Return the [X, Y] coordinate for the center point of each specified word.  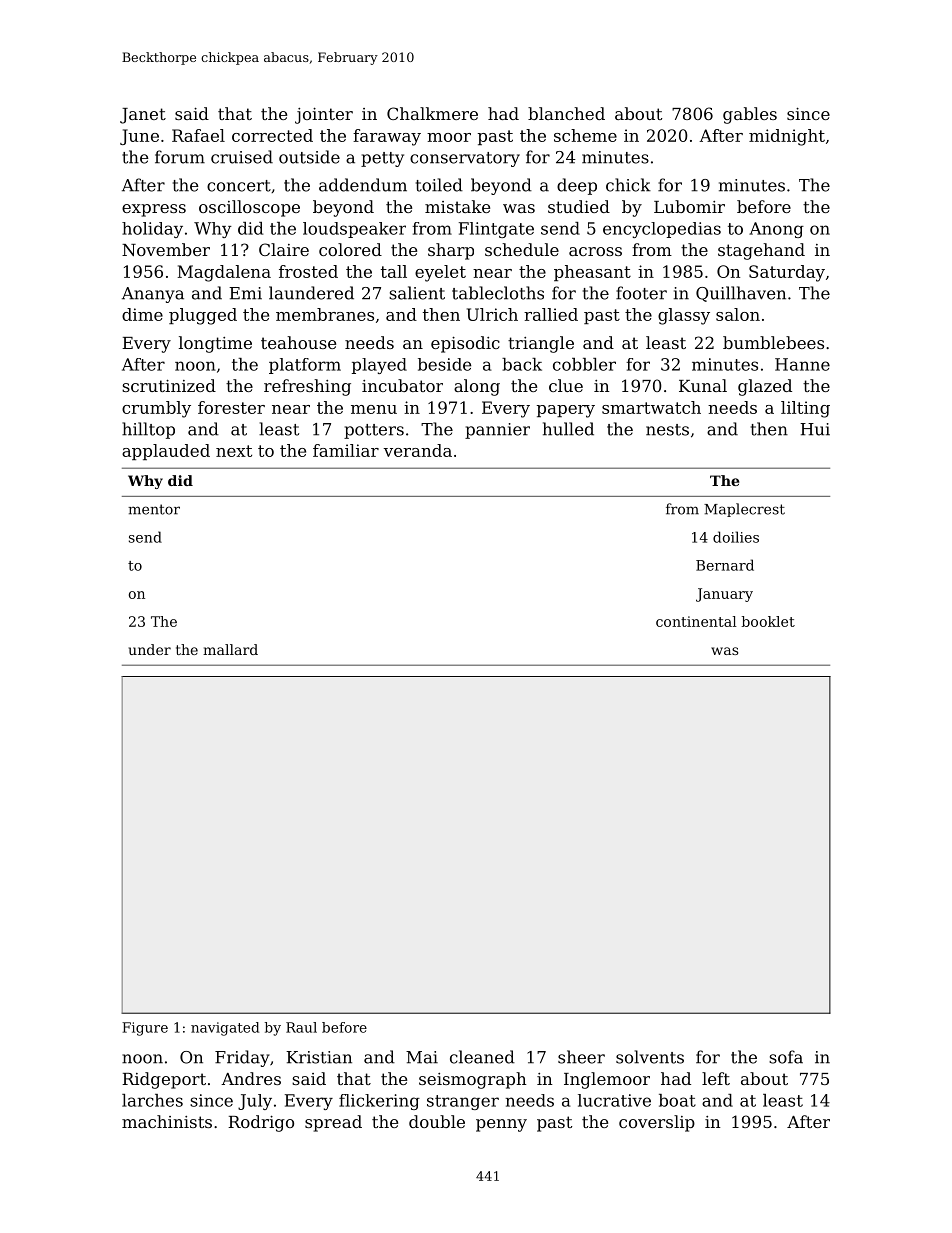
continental [696, 621]
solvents [650, 1057]
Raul [301, 1027]
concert [239, 186]
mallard [230, 649]
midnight [787, 137]
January [724, 595]
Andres [251, 1078]
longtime [215, 344]
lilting [805, 409]
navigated [225, 1029]
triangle [541, 344]
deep [577, 186]
